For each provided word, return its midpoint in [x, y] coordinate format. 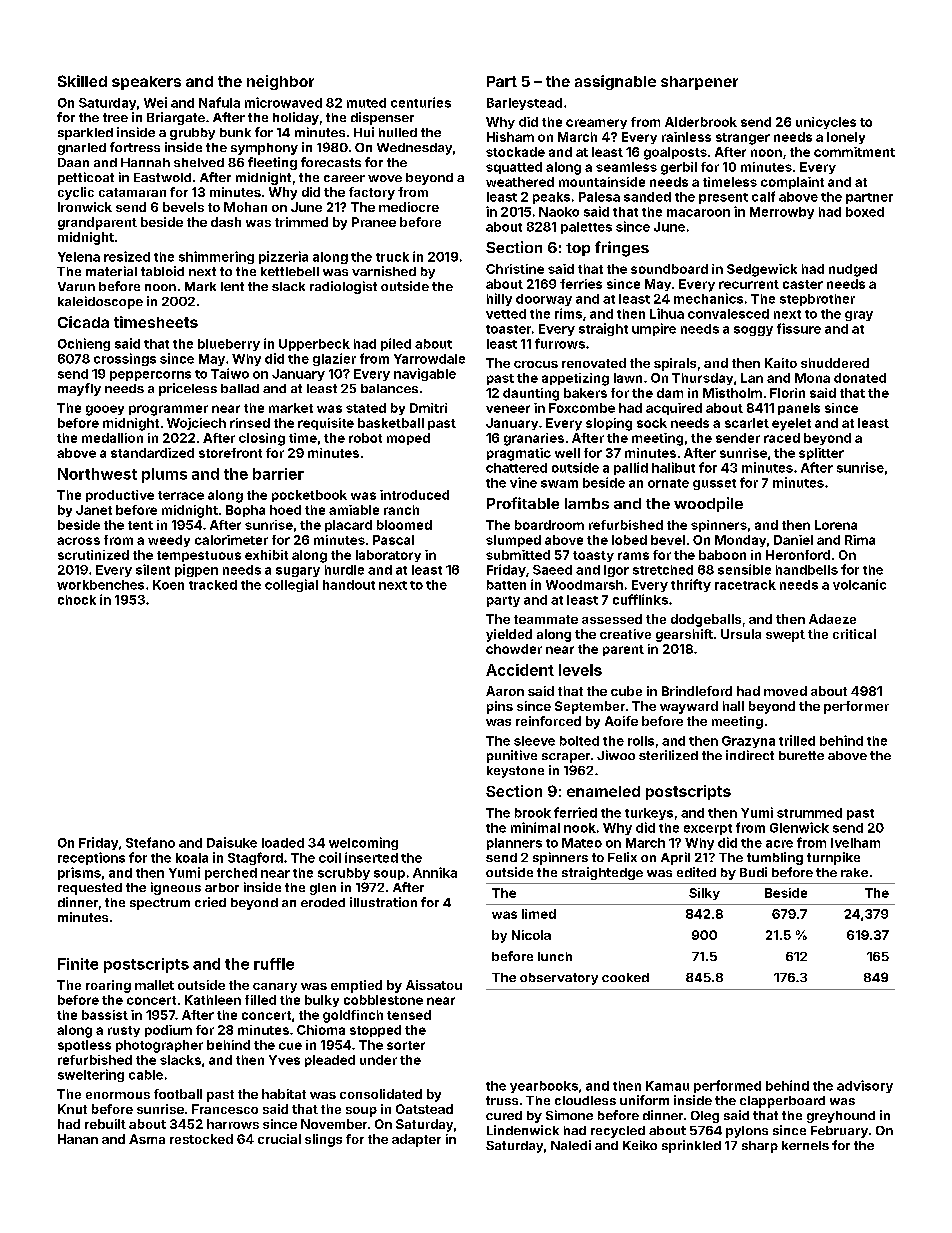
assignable [615, 82]
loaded [283, 843]
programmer [168, 410]
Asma [147, 1139]
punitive [512, 756]
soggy [753, 331]
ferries [581, 284]
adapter [416, 1140]
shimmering [216, 257]
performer [856, 707]
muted [366, 103]
